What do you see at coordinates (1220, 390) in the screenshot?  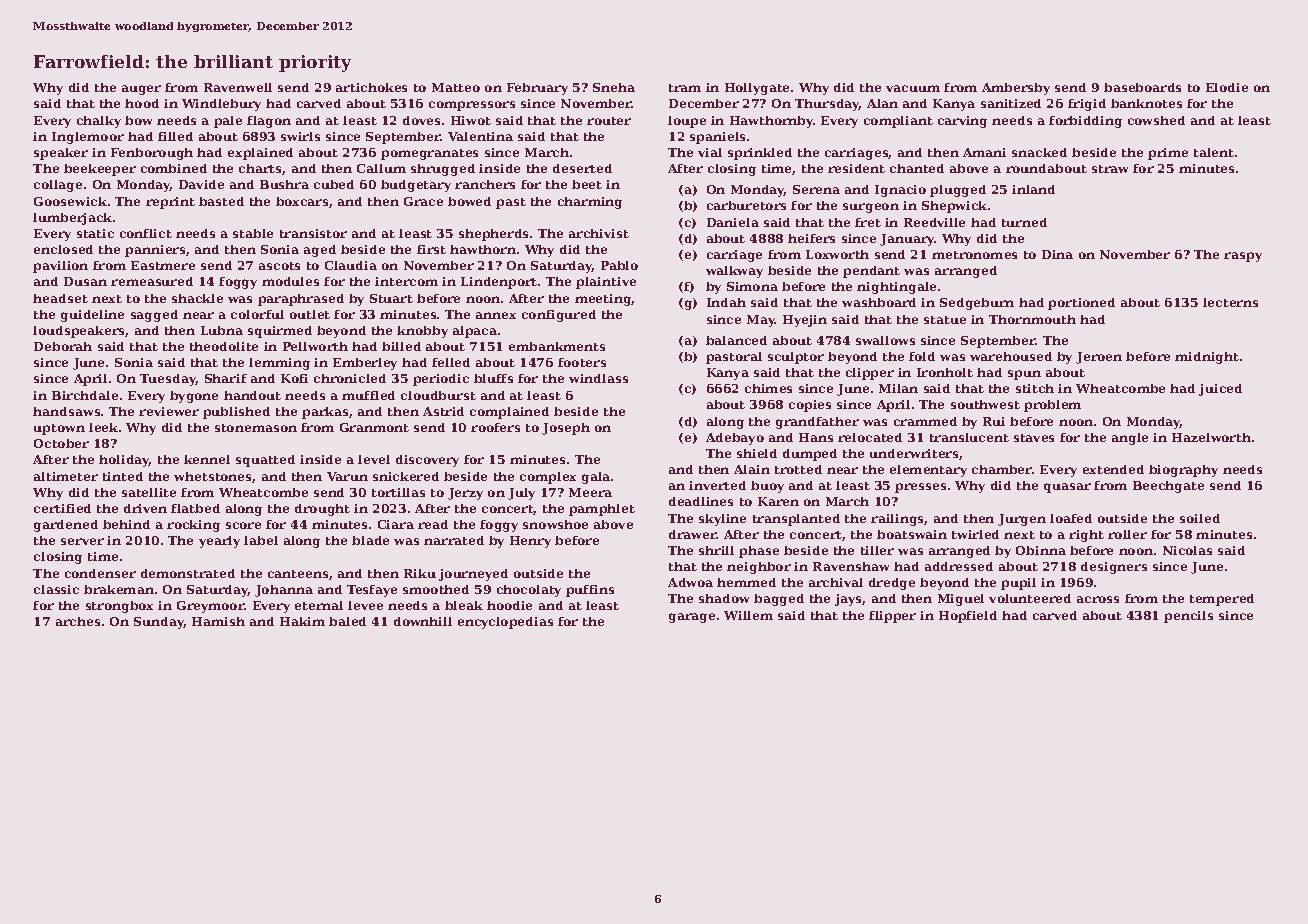 I see `juiced` at bounding box center [1220, 390].
